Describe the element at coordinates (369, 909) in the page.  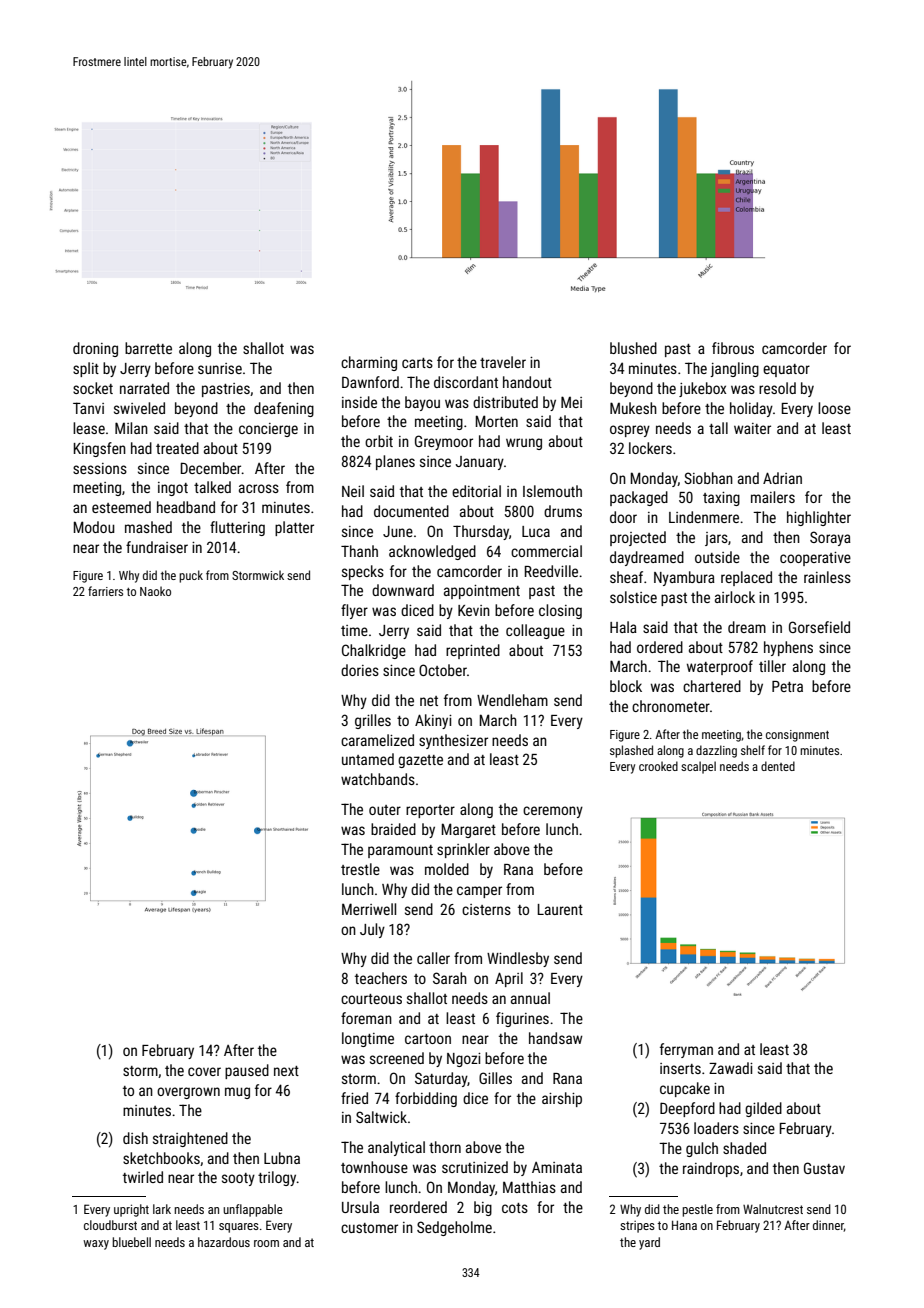
I see `Merriwell` at that location.
